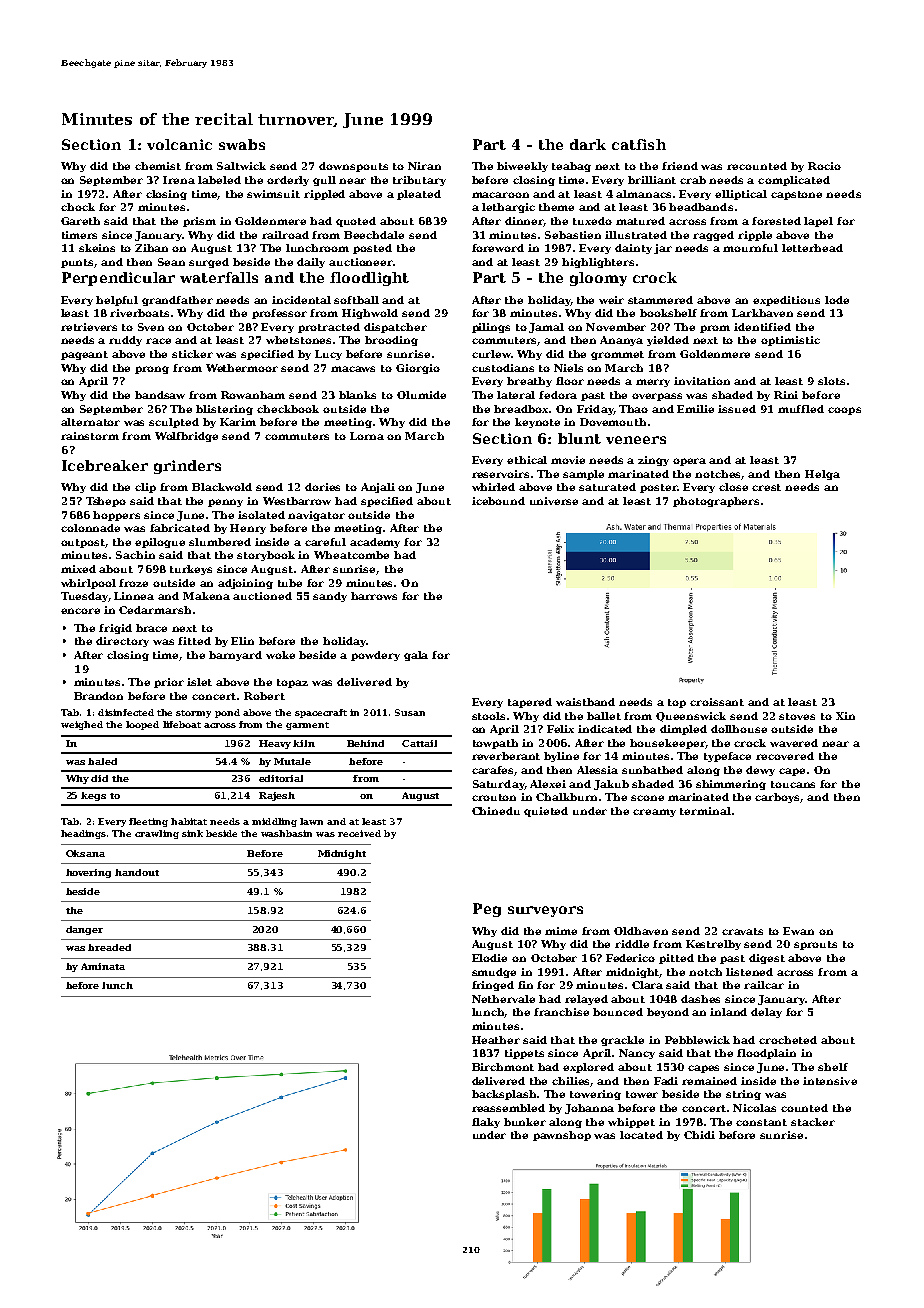 The height and width of the page is (1308, 924). What do you see at coordinates (654, 813) in the page?
I see `creamy` at bounding box center [654, 813].
